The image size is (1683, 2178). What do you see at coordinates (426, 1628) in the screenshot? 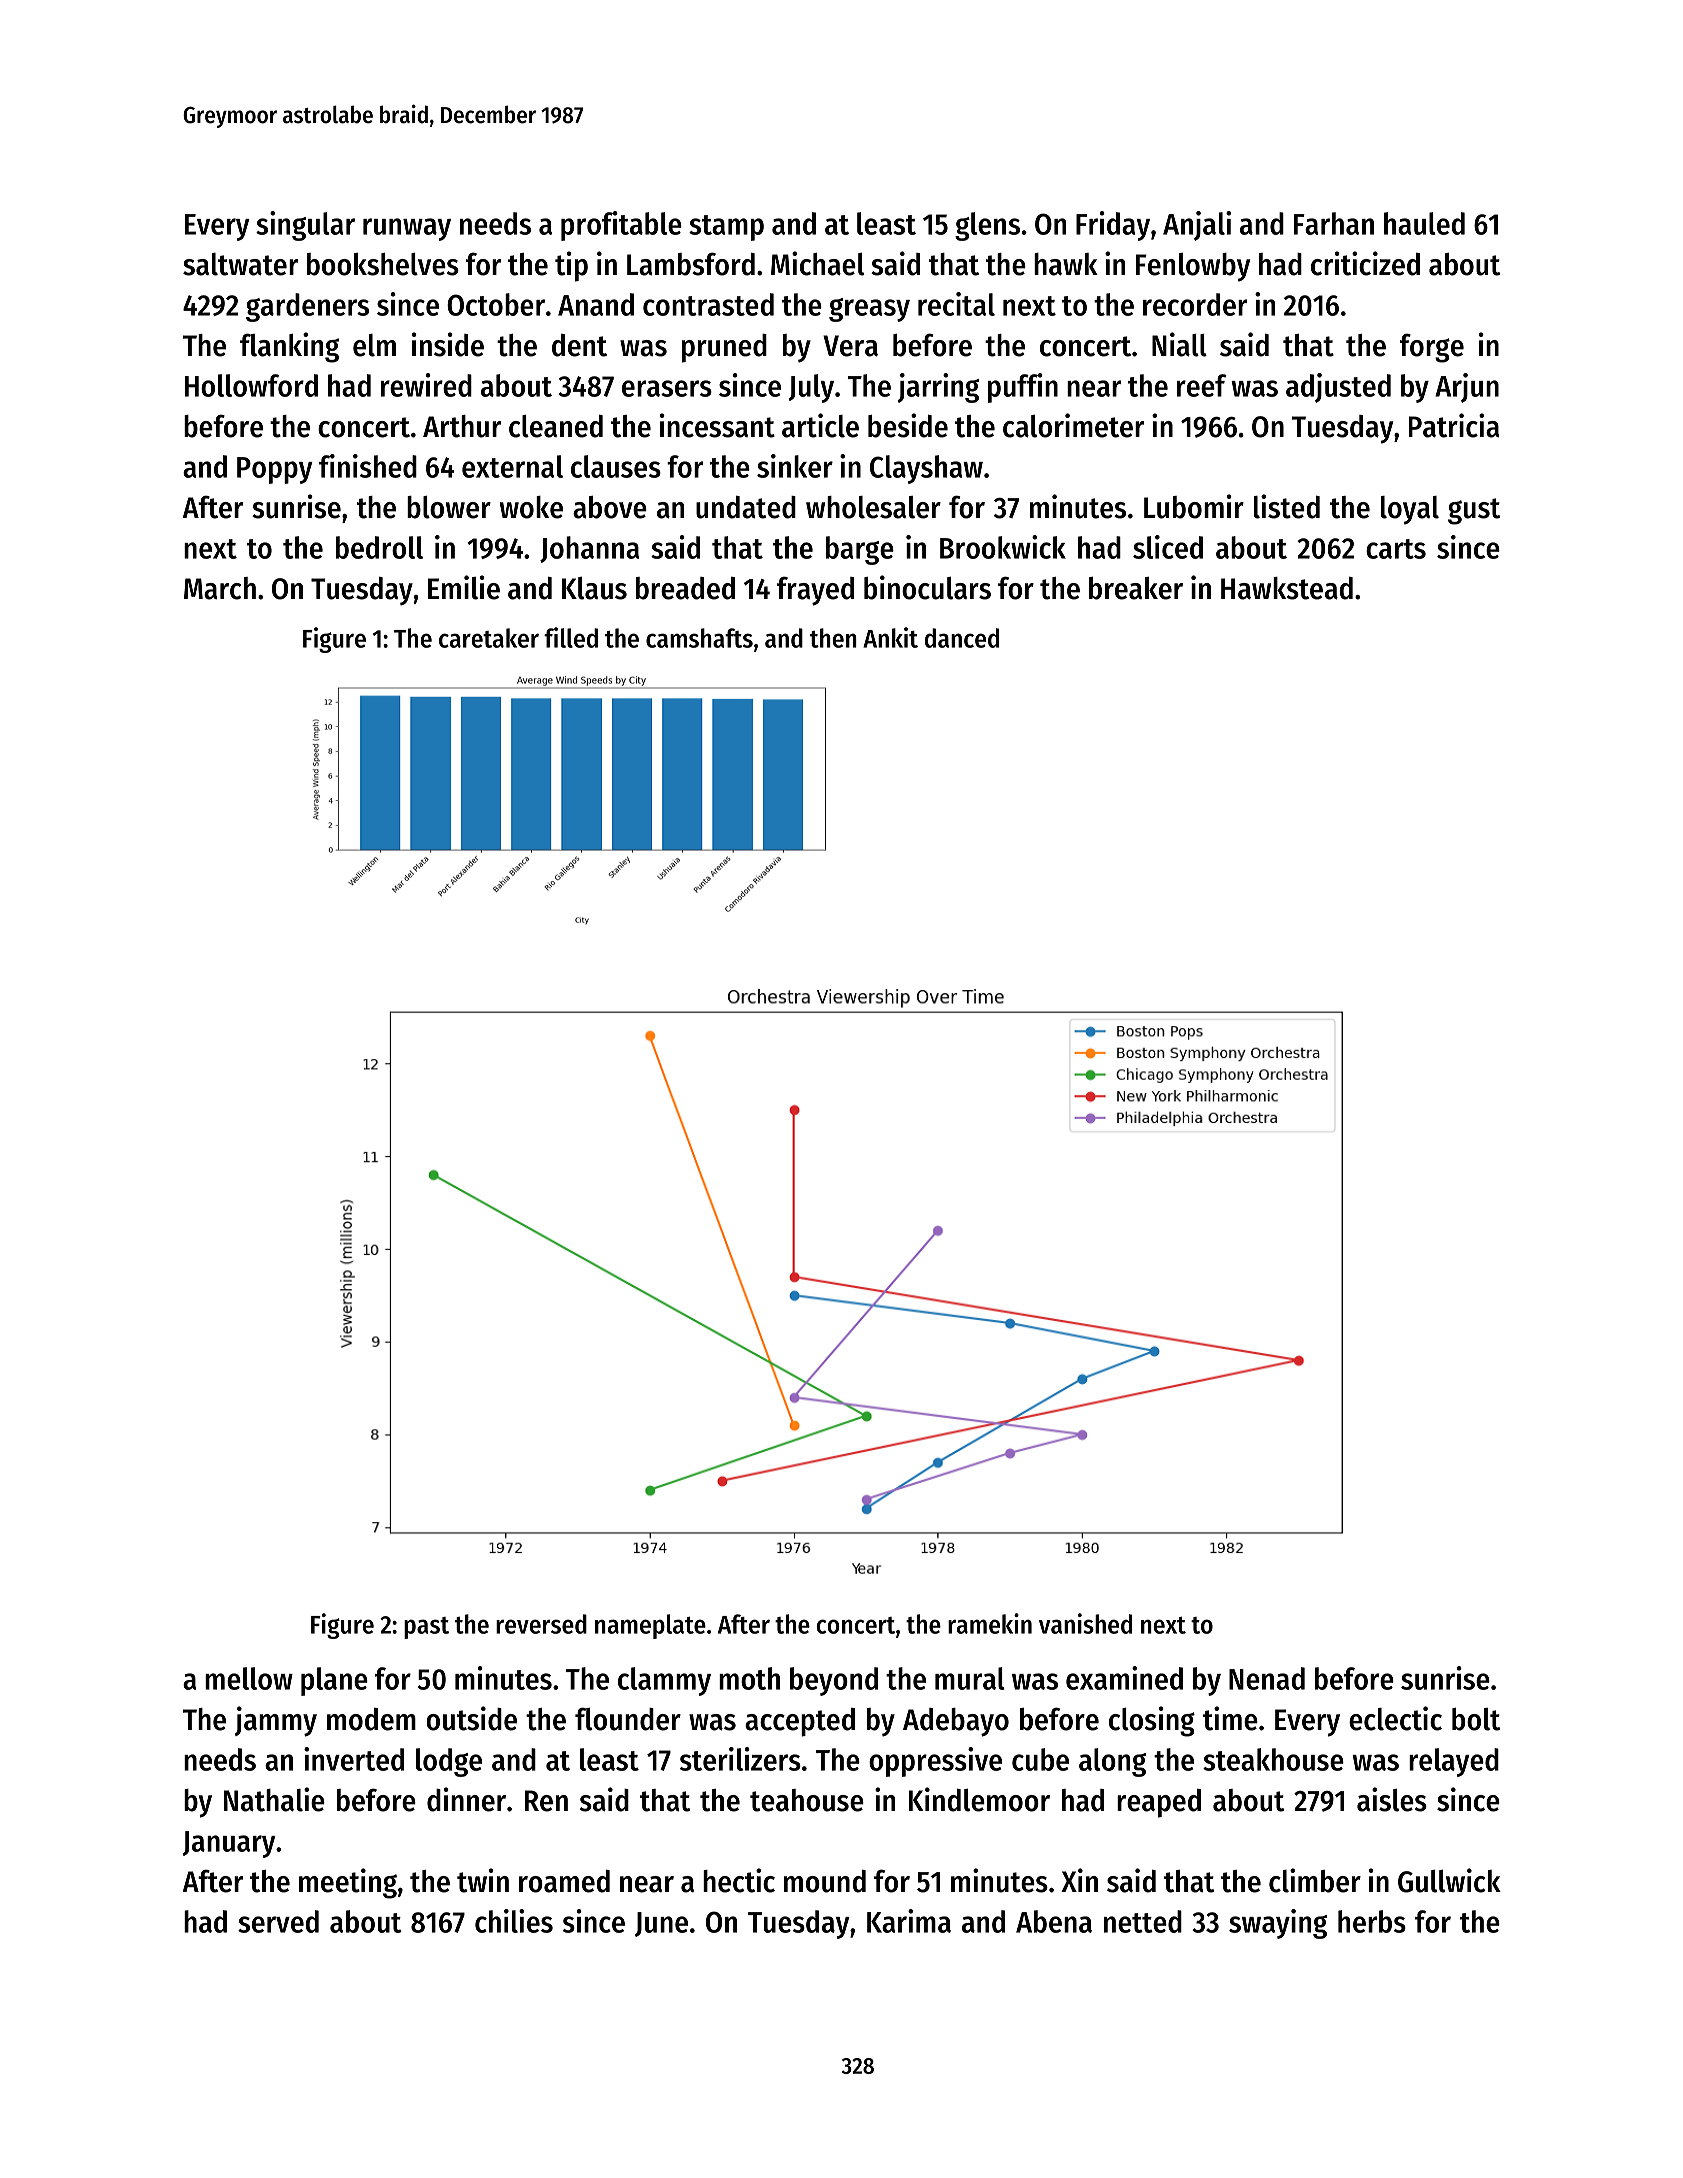
I see `past` at bounding box center [426, 1628].
